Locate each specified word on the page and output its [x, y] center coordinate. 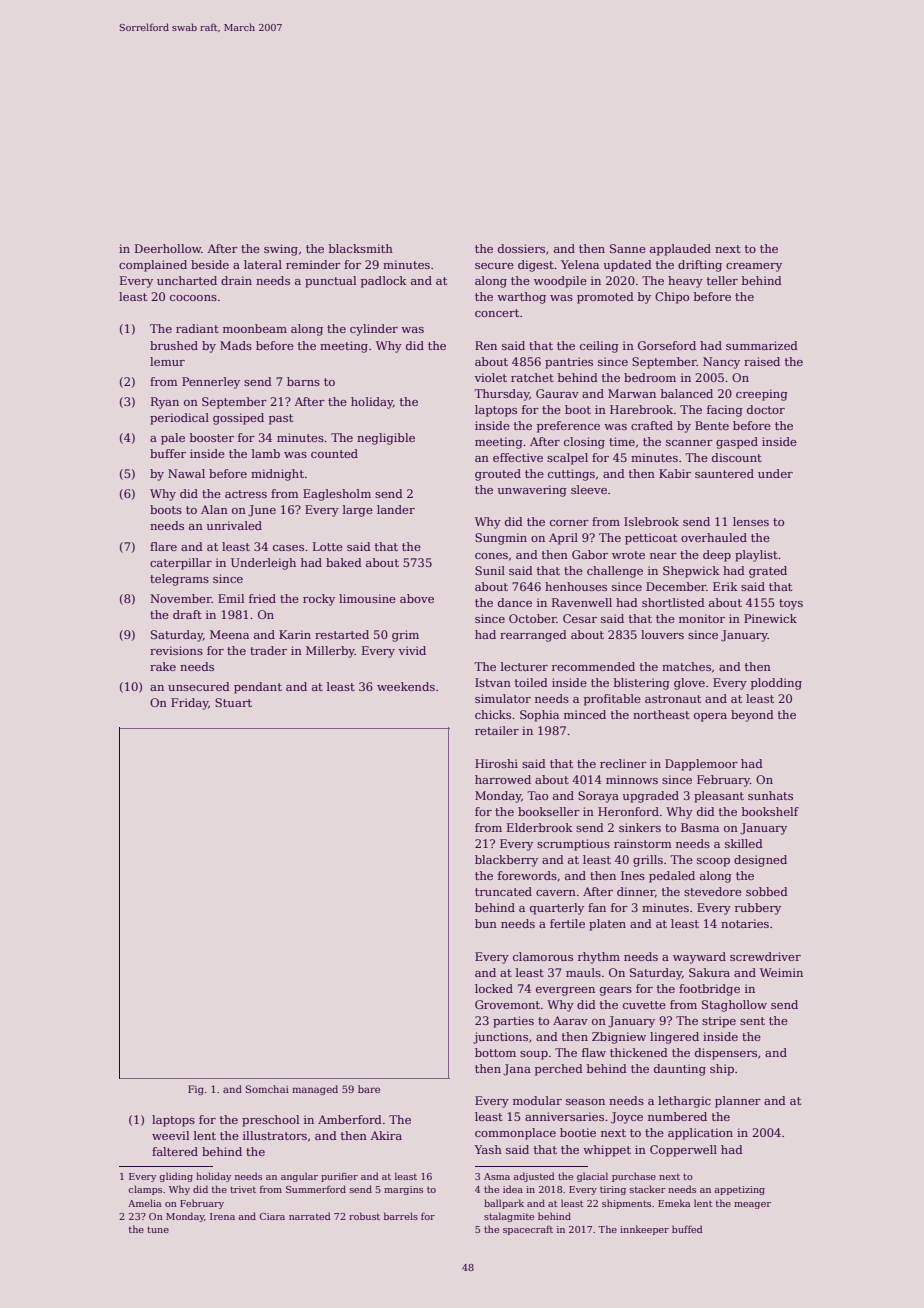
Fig [196, 1090]
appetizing [739, 1190]
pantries [569, 363]
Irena [222, 1216]
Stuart [233, 702]
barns [303, 381]
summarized [762, 345]
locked [494, 988]
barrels [401, 1216]
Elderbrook [540, 827]
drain [236, 280]
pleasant [719, 797]
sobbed [767, 891]
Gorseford [667, 345]
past [281, 419]
